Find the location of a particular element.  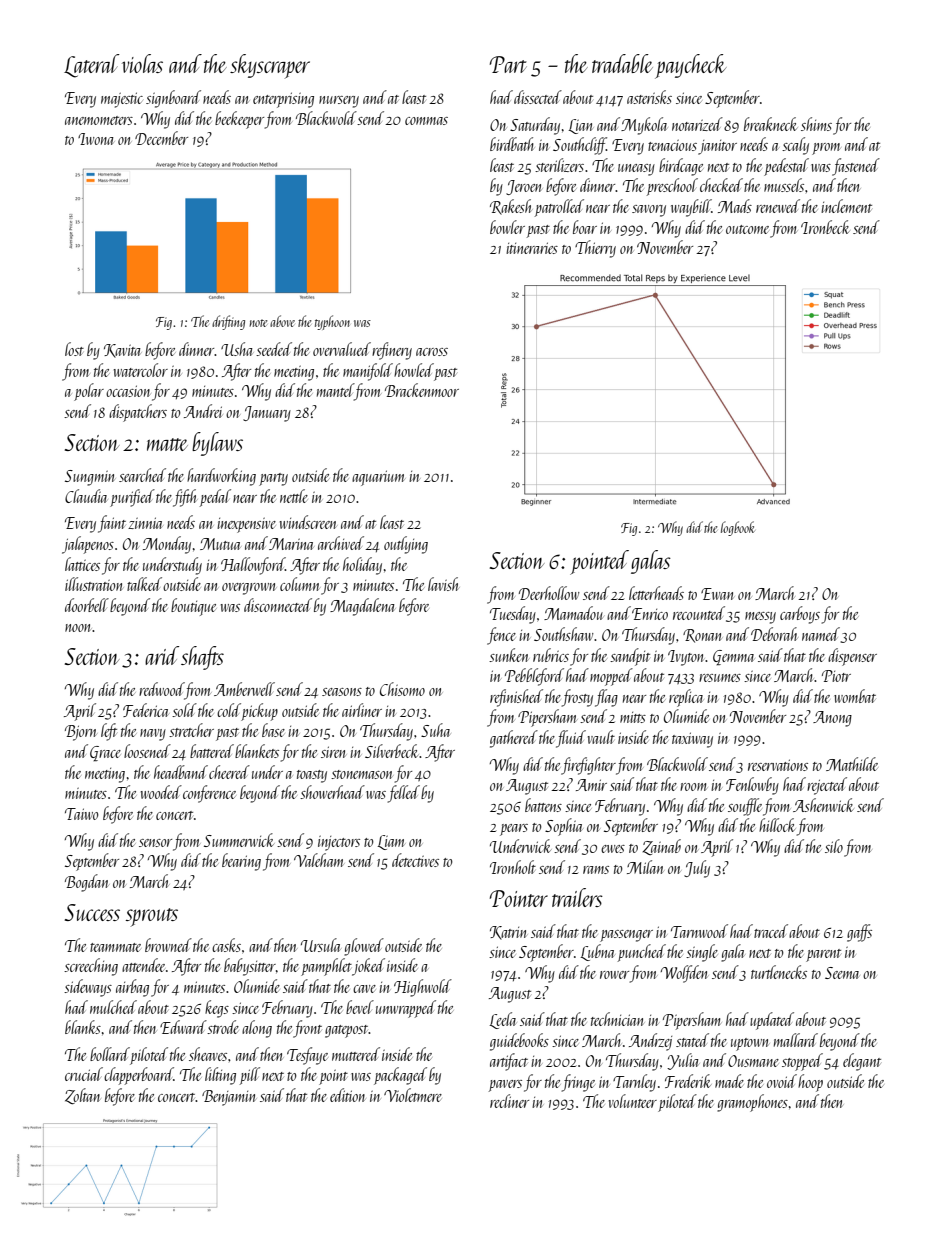

birdcage is located at coordinates (681, 167).
